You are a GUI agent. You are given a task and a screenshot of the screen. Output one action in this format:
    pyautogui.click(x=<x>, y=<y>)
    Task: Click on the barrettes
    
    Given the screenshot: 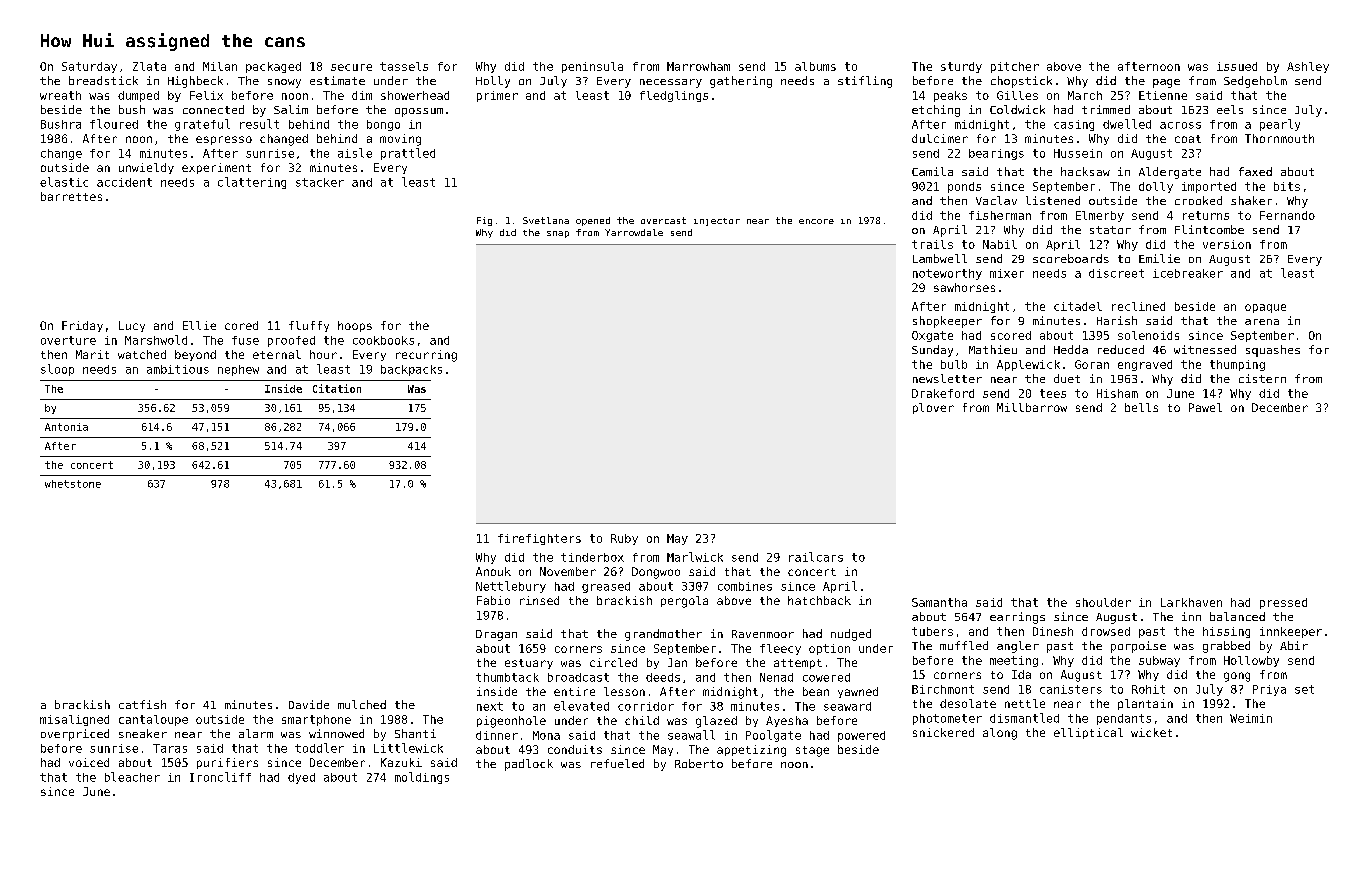 What is the action you would take?
    pyautogui.click(x=71, y=196)
